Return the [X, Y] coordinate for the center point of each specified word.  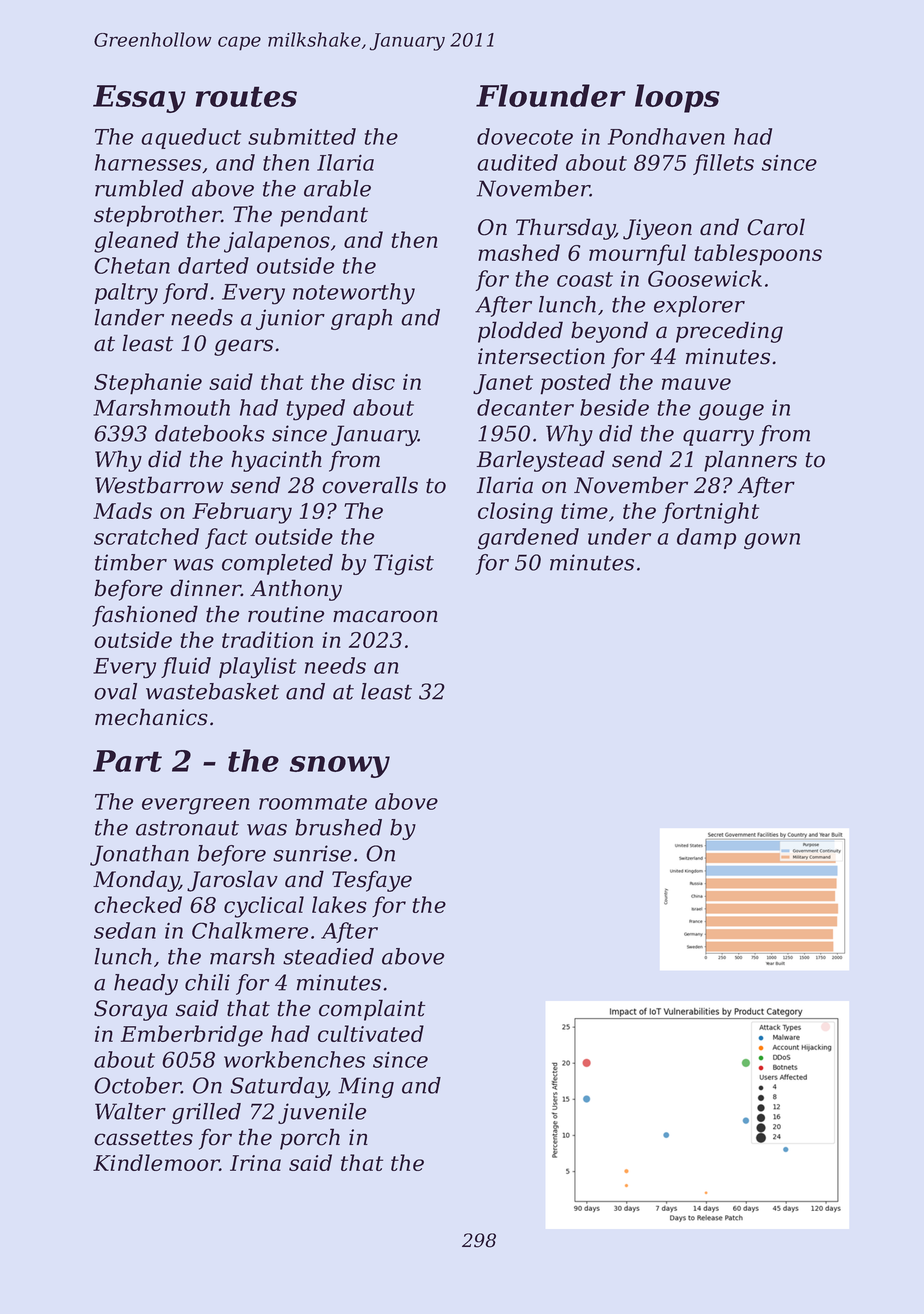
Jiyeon [657, 229]
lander [129, 317]
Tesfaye [372, 881]
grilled [206, 1113]
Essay [139, 99]
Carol [776, 227]
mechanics [151, 717]
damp [706, 538]
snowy [340, 767]
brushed [338, 827]
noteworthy [354, 294]
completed [277, 564]
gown [772, 541]
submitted [302, 136]
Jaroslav [232, 881]
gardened [528, 539]
